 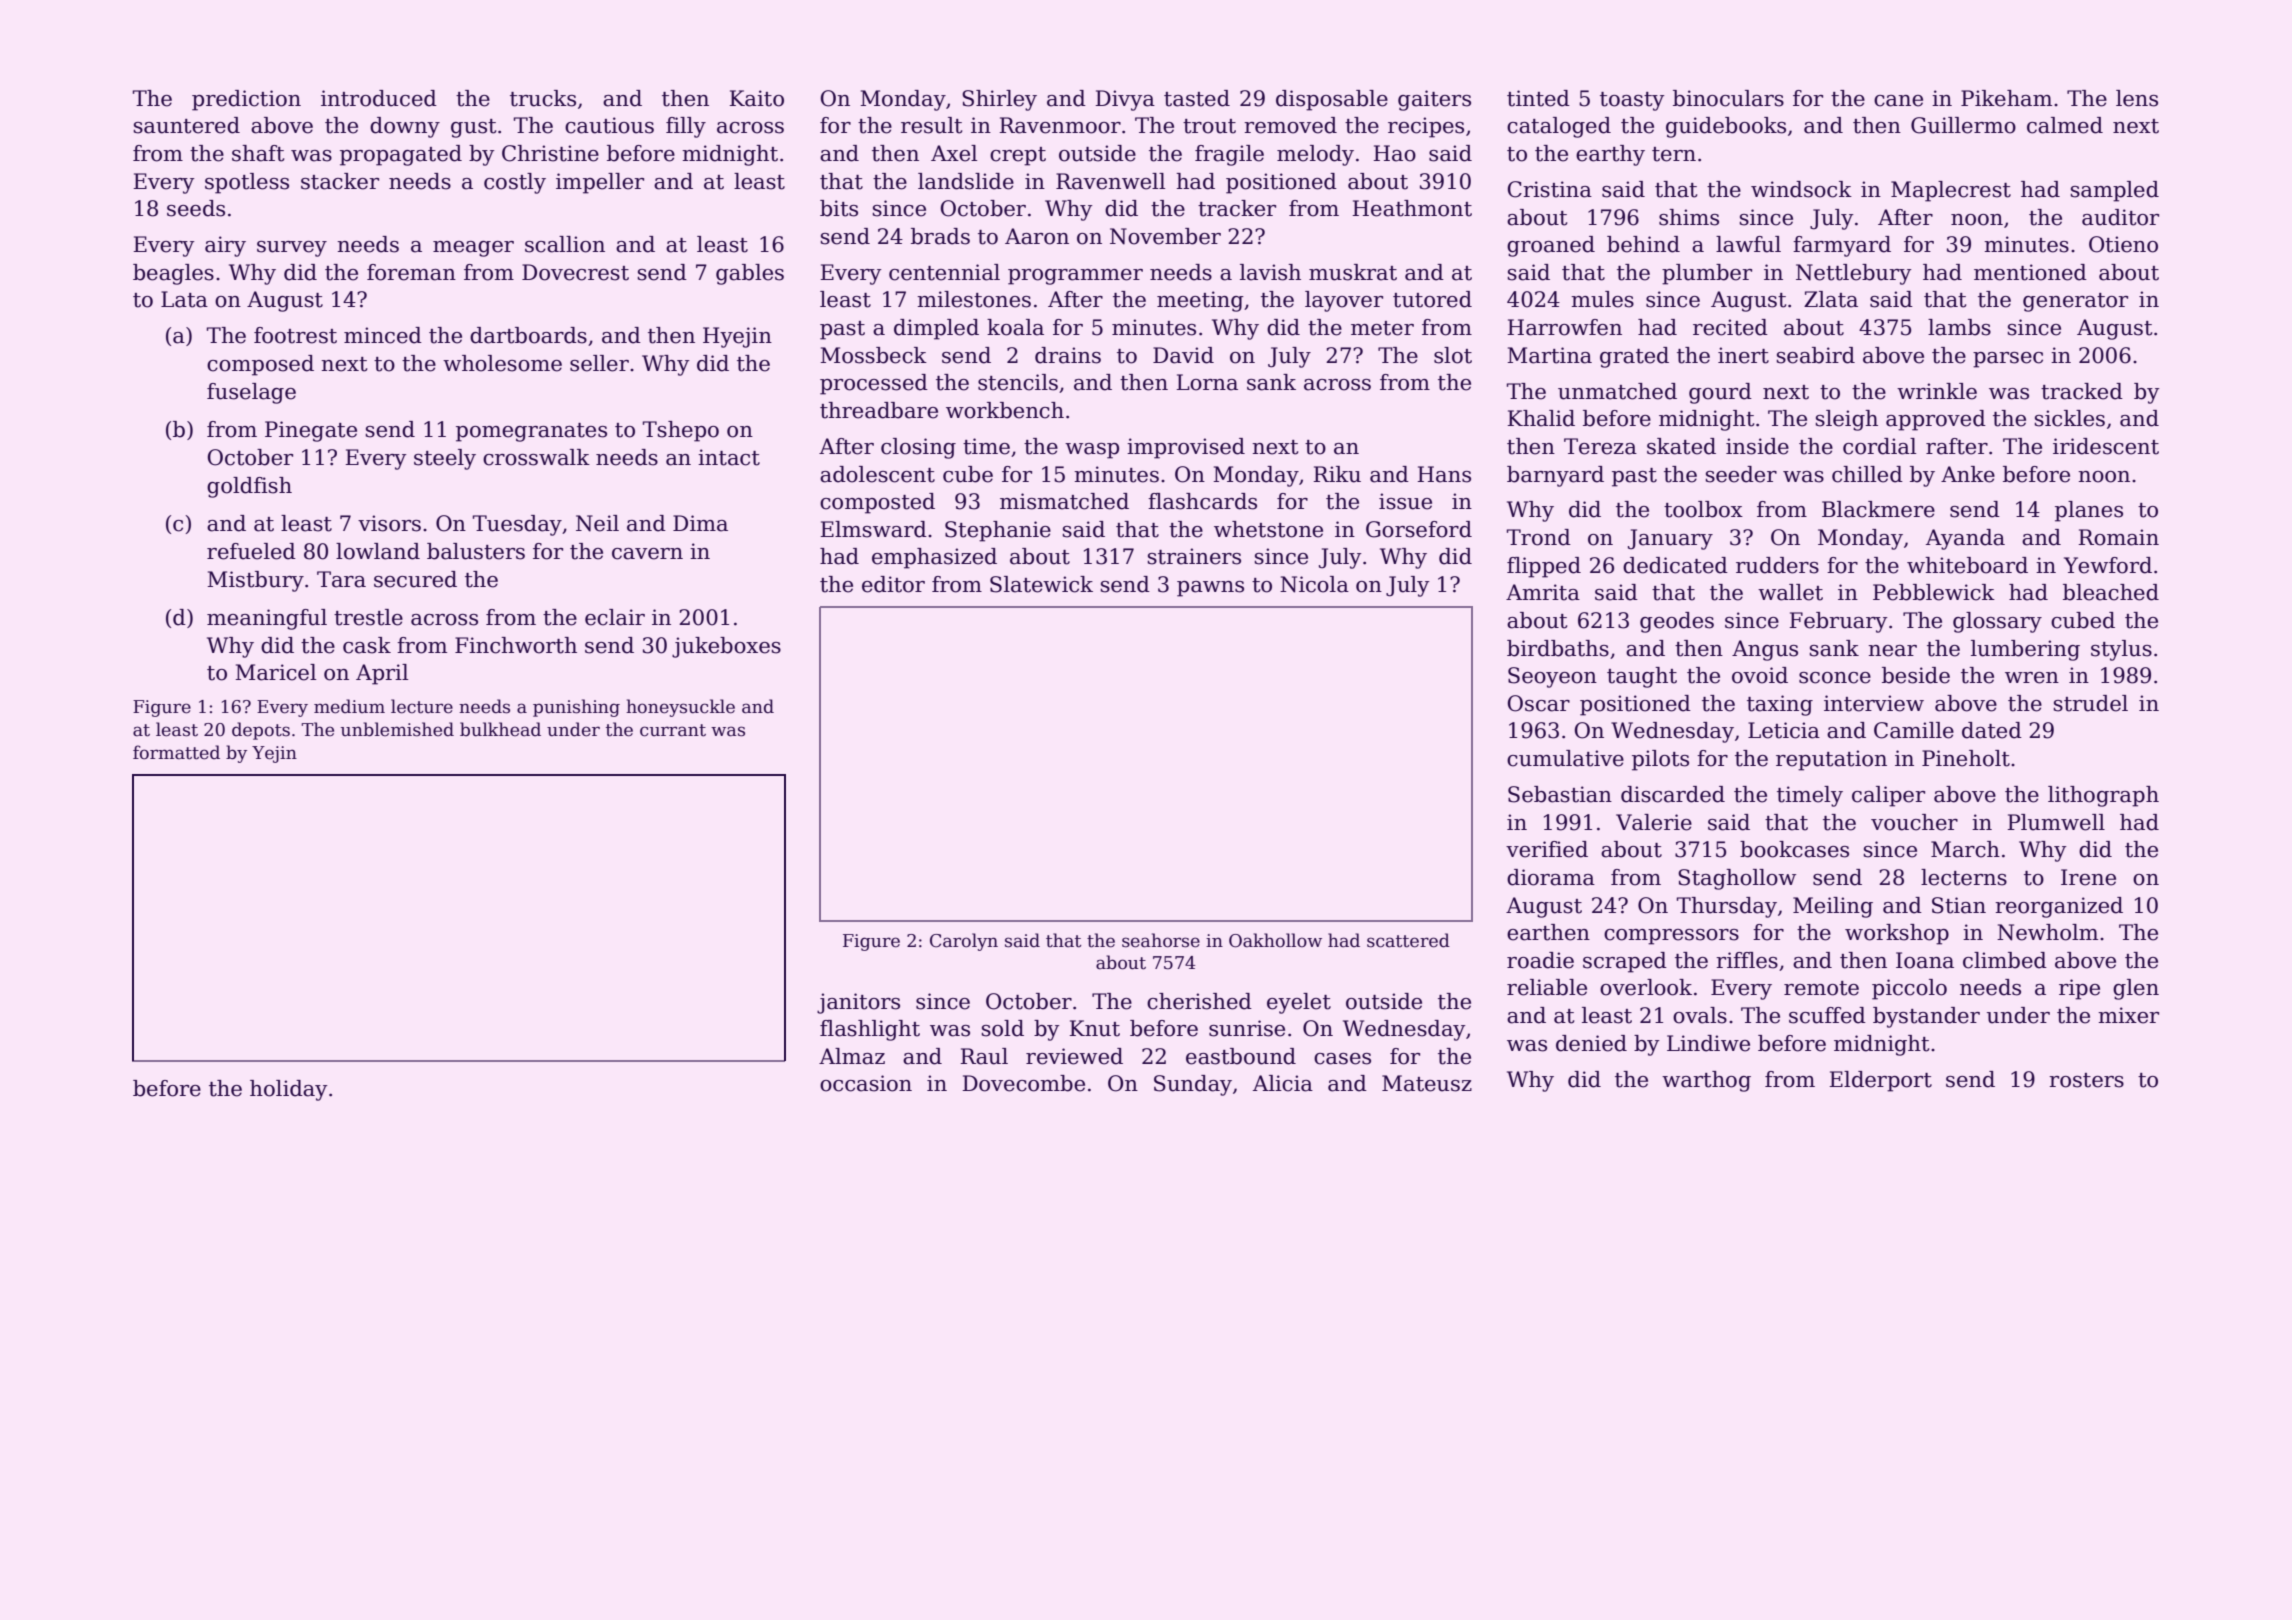 I want to click on holiday, so click(x=289, y=1090).
